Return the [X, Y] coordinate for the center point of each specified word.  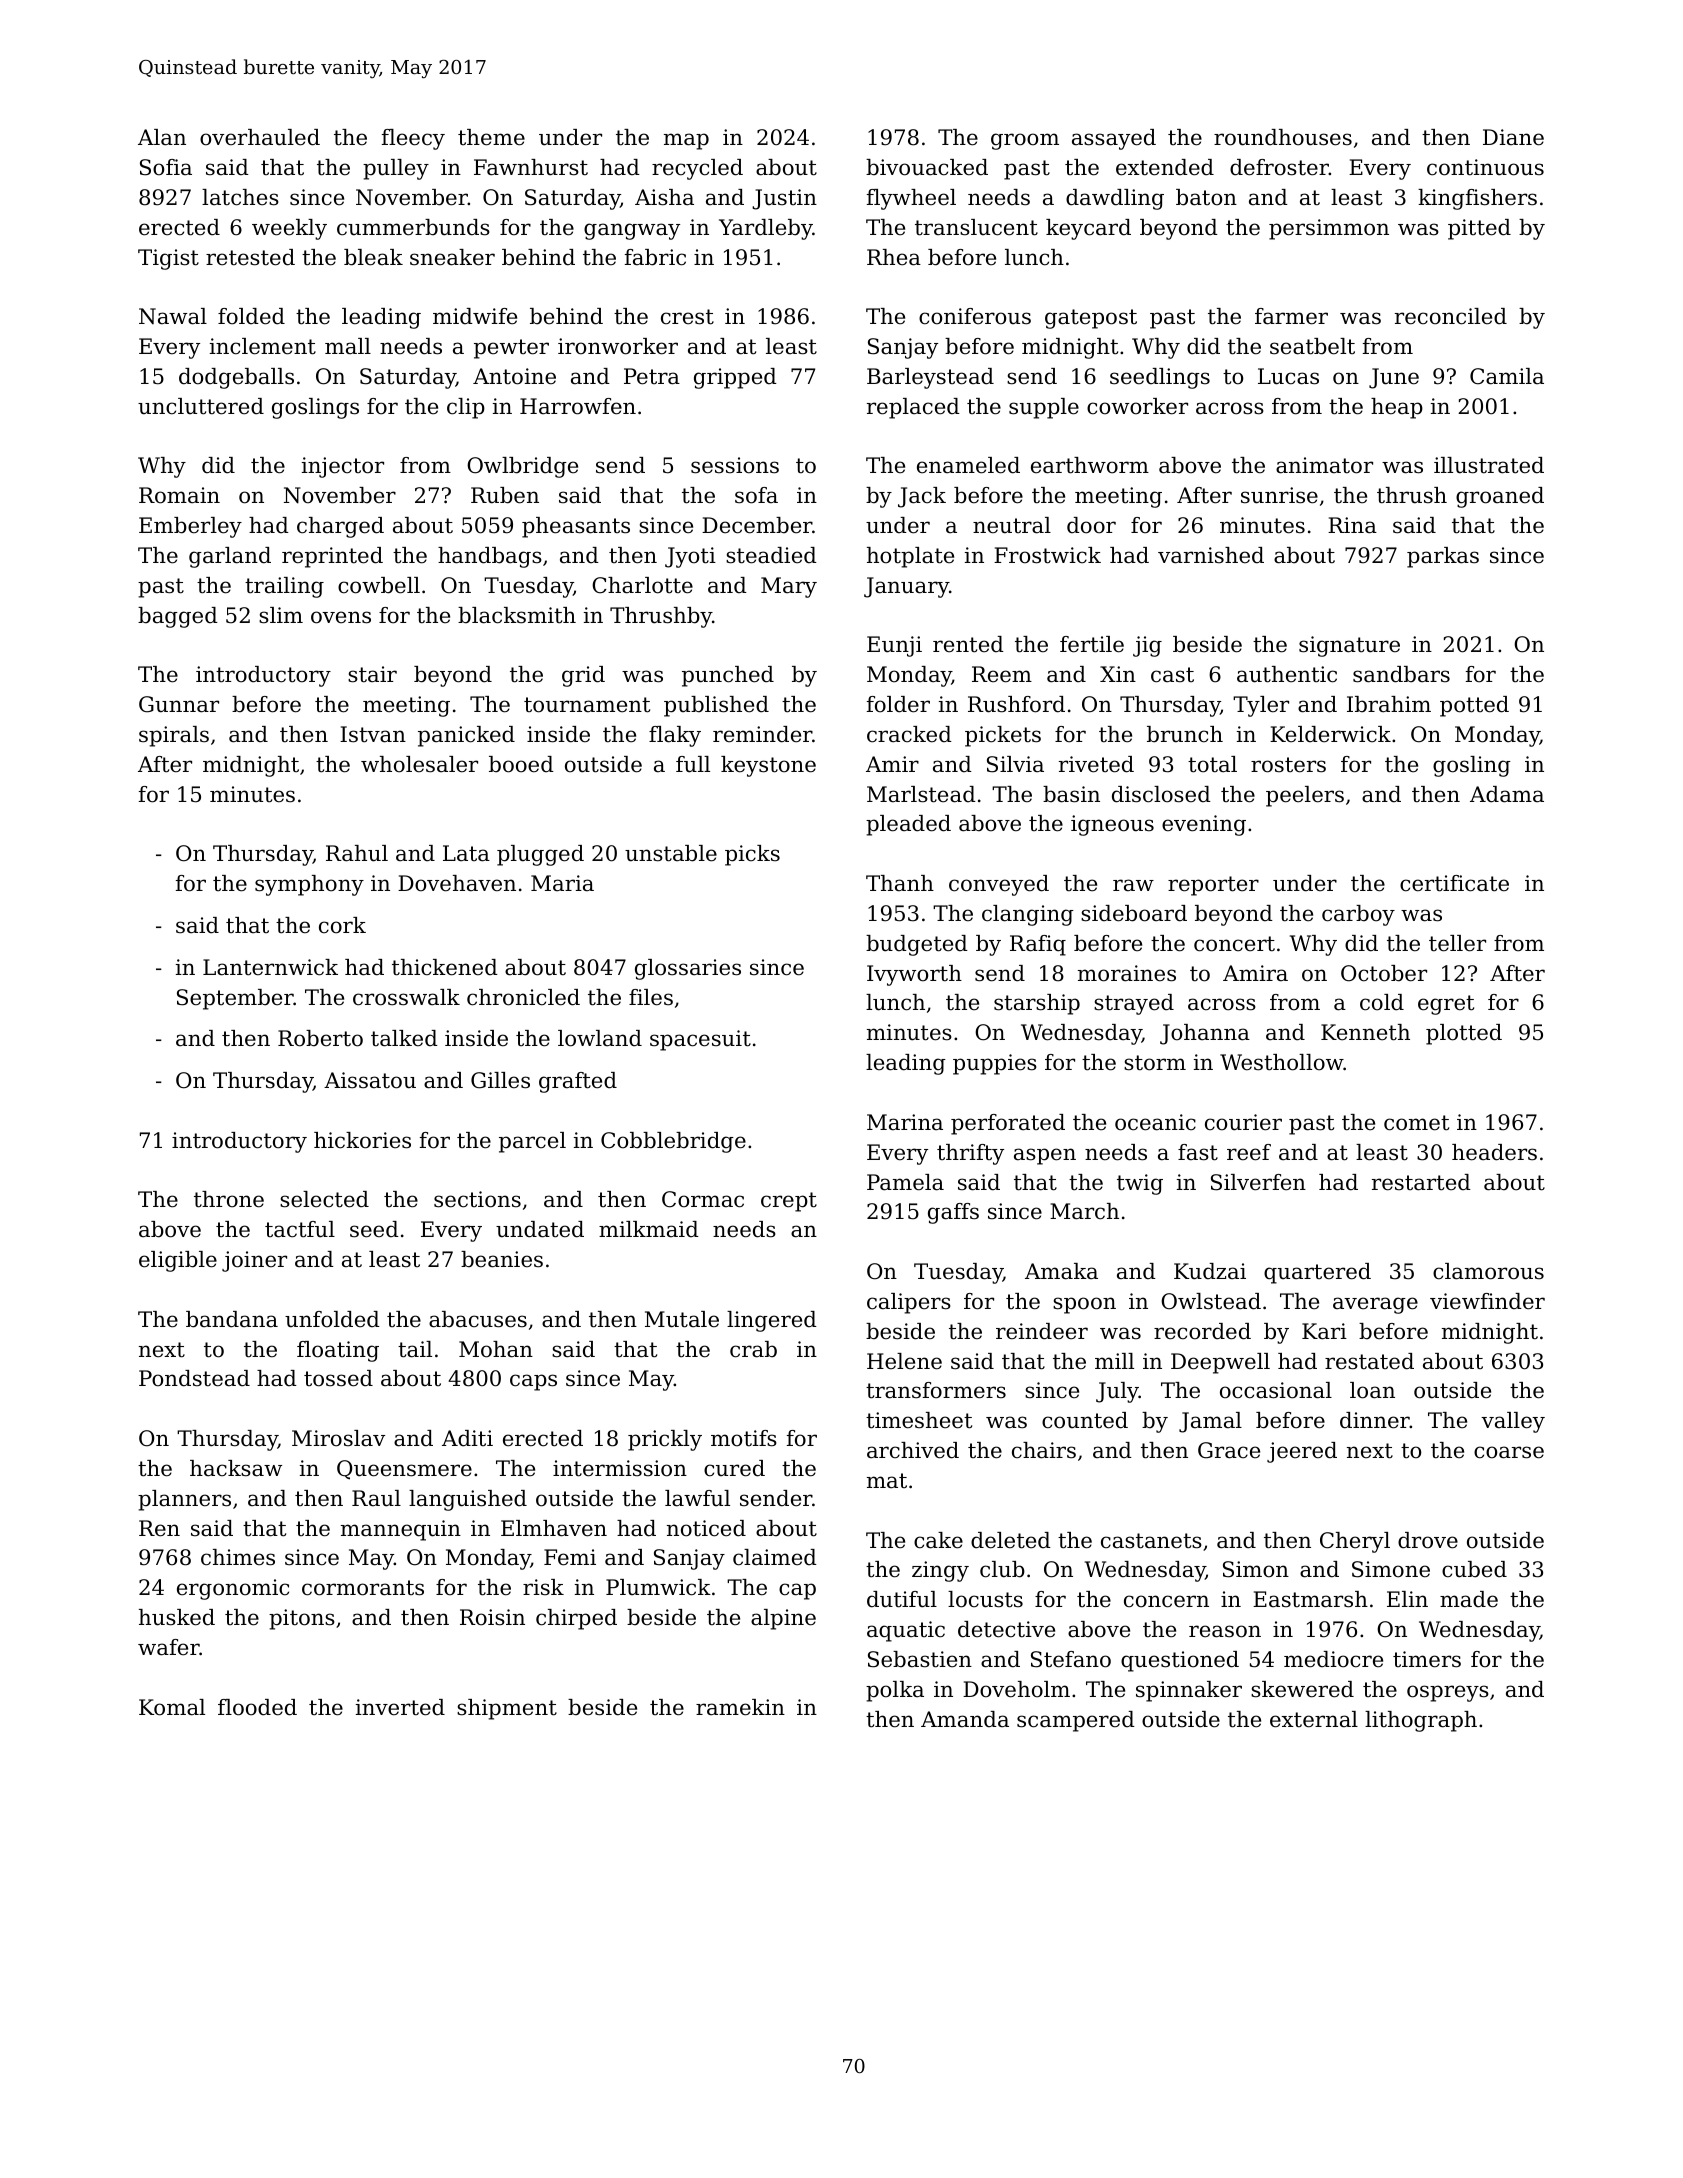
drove [1428, 1540]
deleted [1011, 1540]
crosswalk [406, 997]
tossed [338, 1378]
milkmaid [649, 1229]
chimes [238, 1557]
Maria [562, 883]
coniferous [975, 316]
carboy [1358, 915]
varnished [1211, 555]
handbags [490, 557]
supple [1044, 408]
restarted [1421, 1182]
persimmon [1329, 229]
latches [240, 197]
